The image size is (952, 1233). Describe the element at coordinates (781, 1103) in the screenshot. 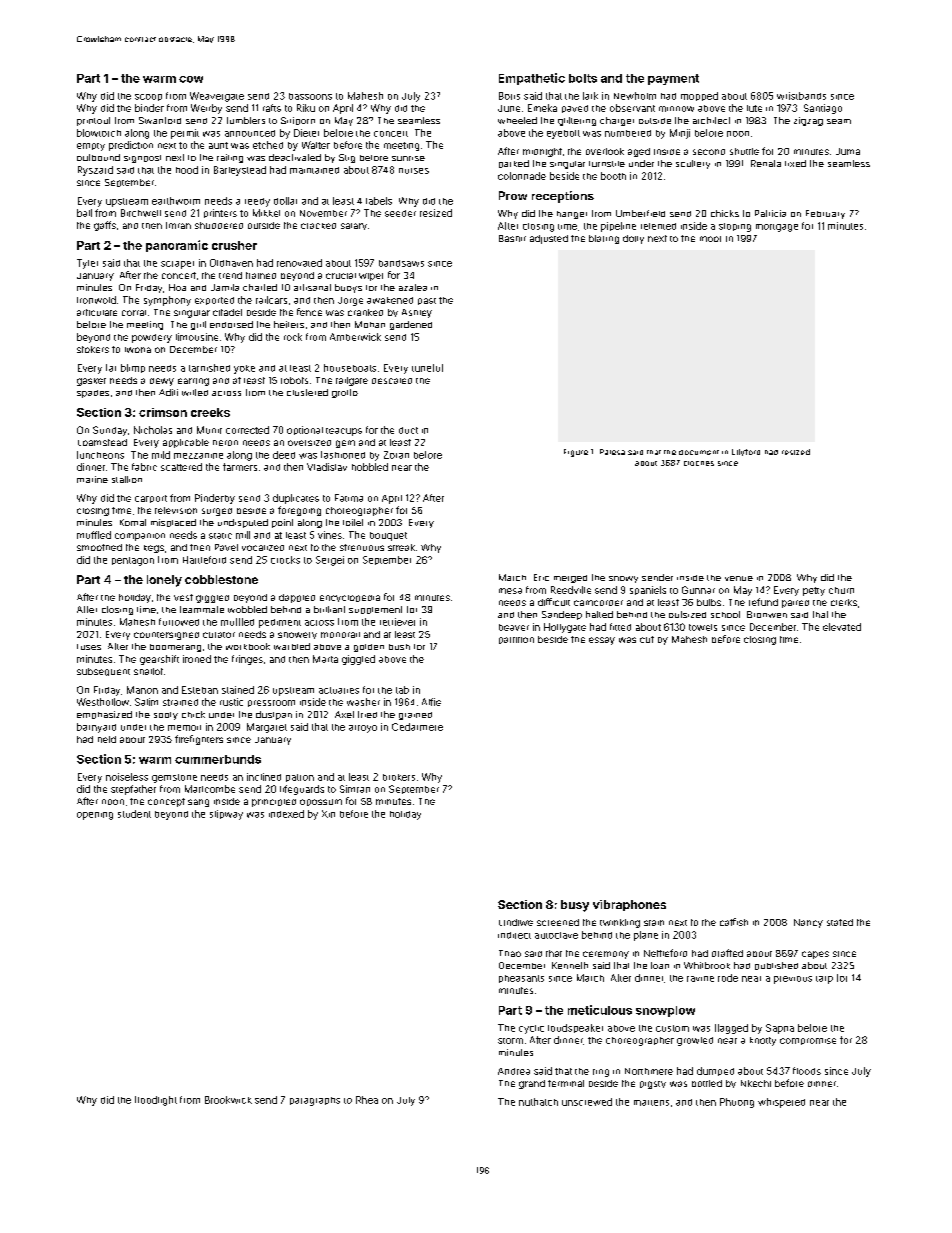

I see `whispered` at that location.
